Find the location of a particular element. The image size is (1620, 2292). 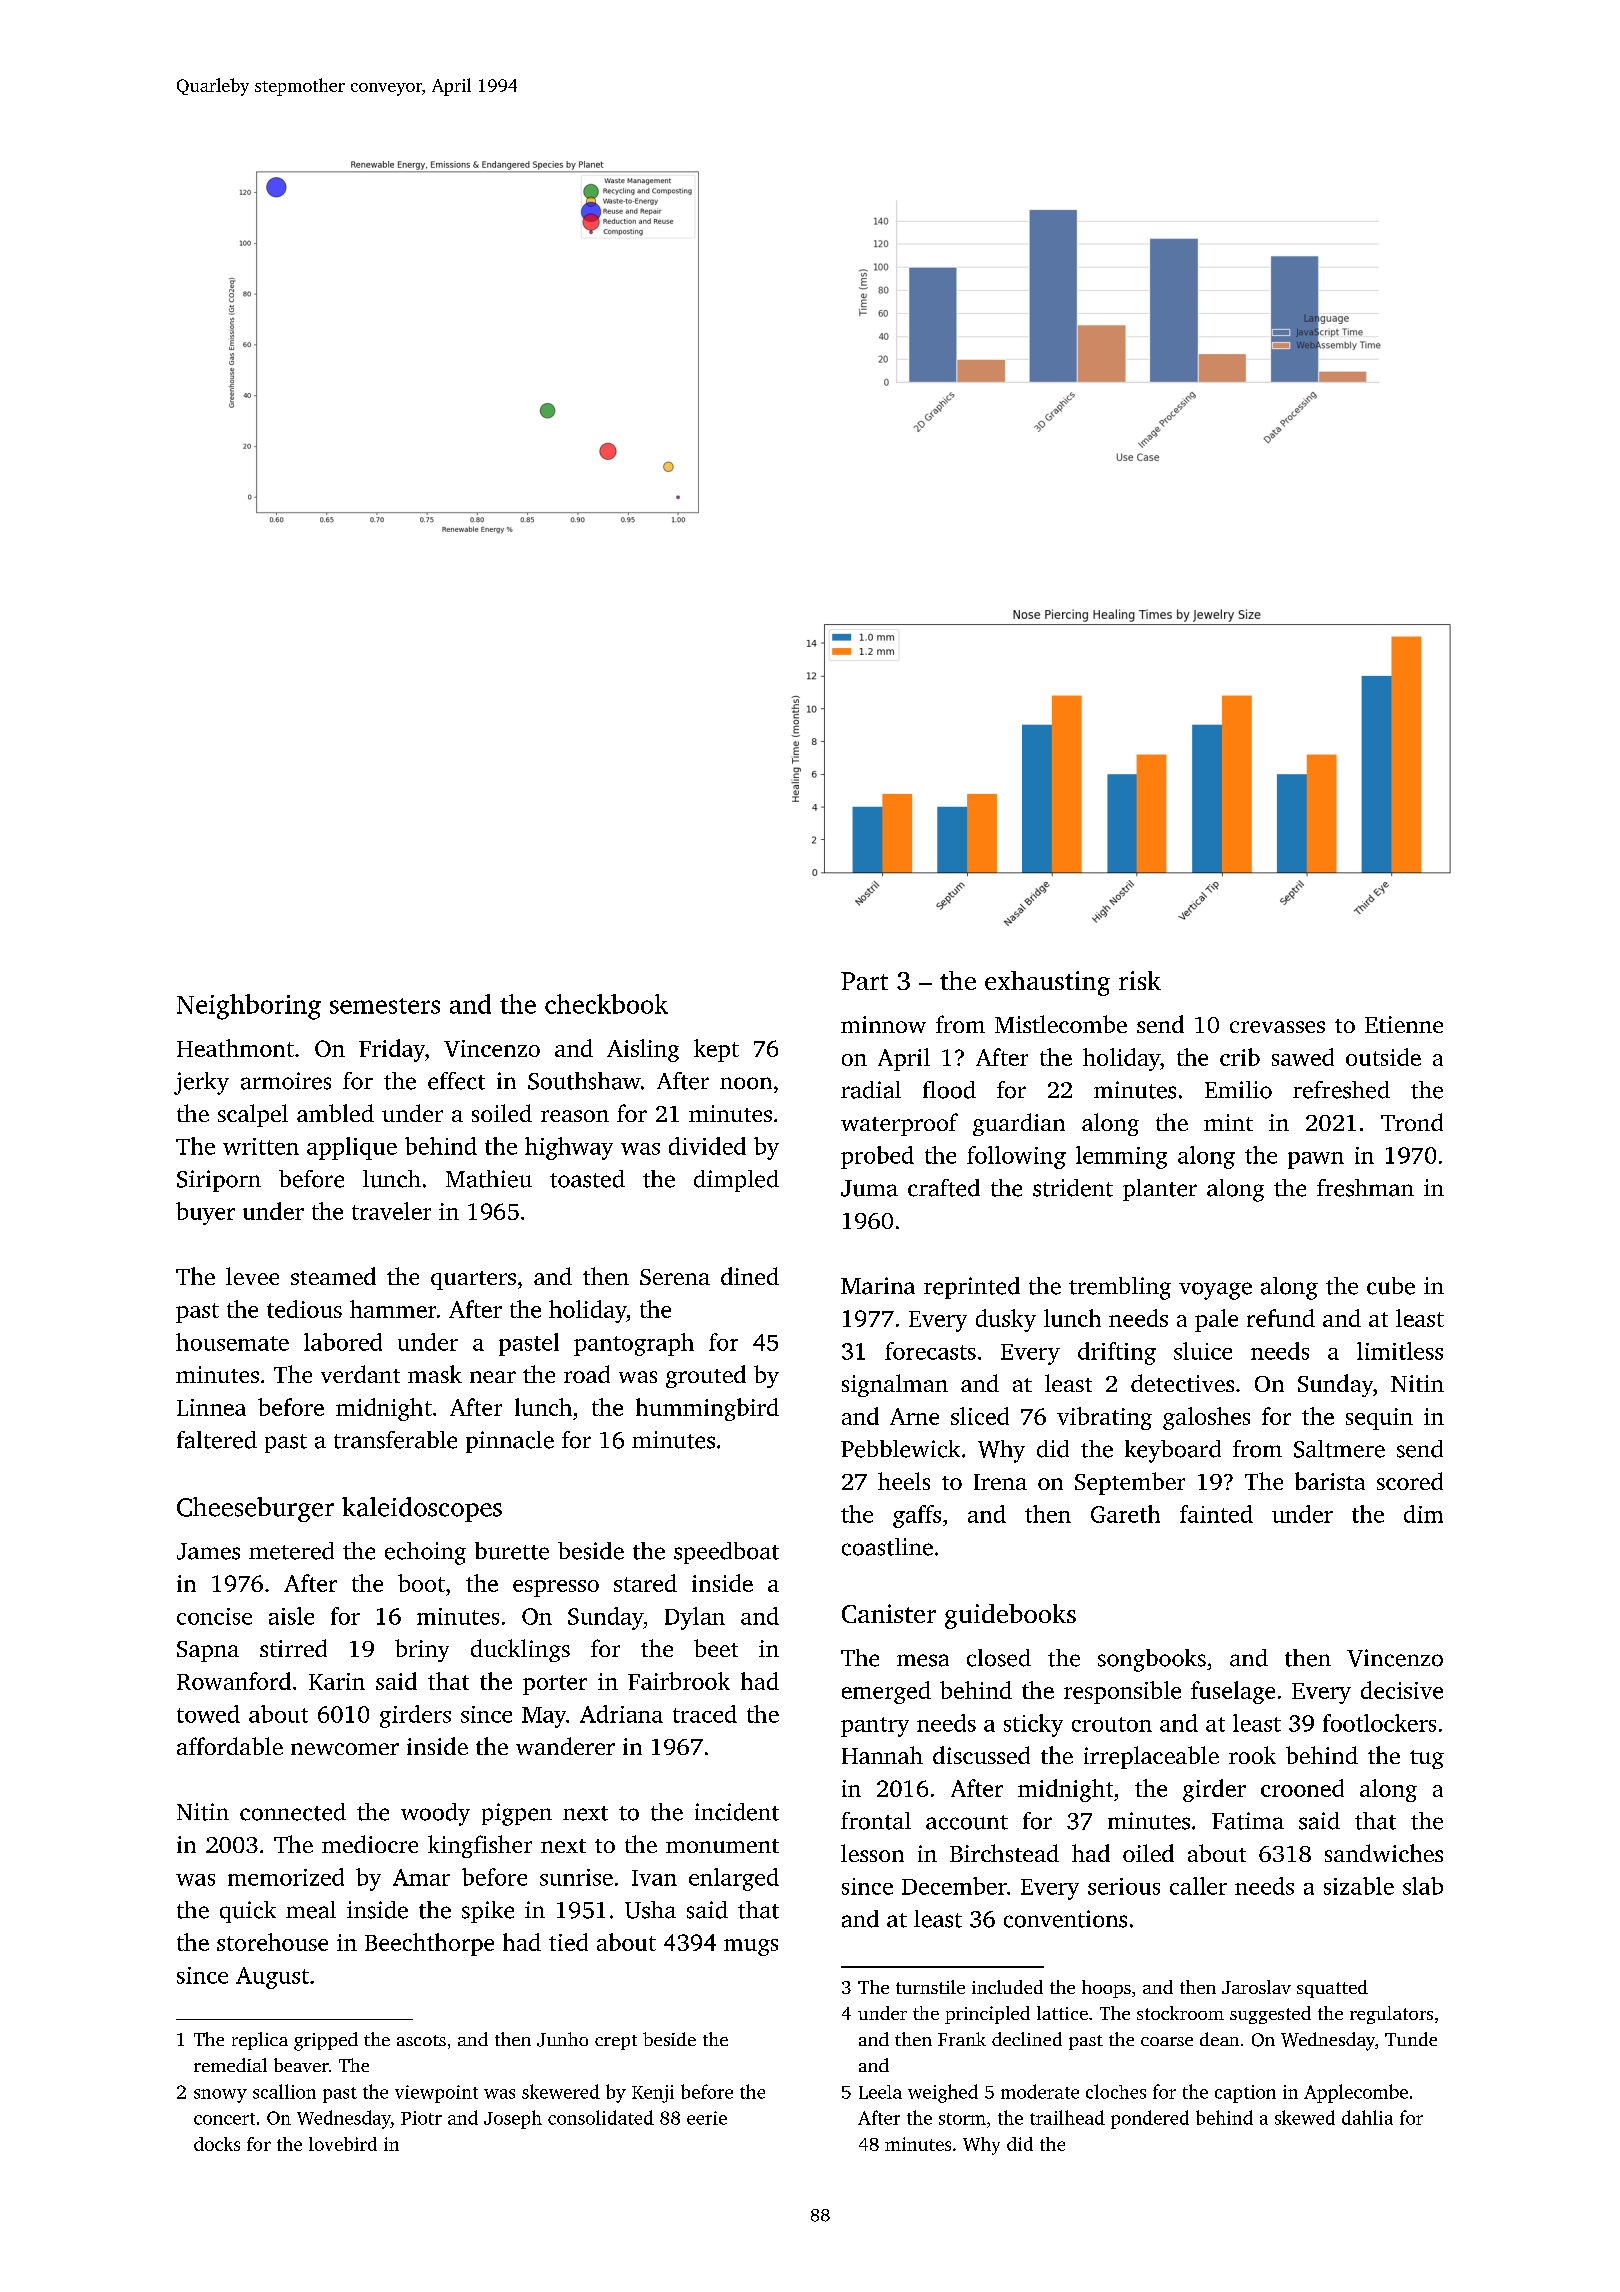

sandwiches is located at coordinates (1384, 1853).
